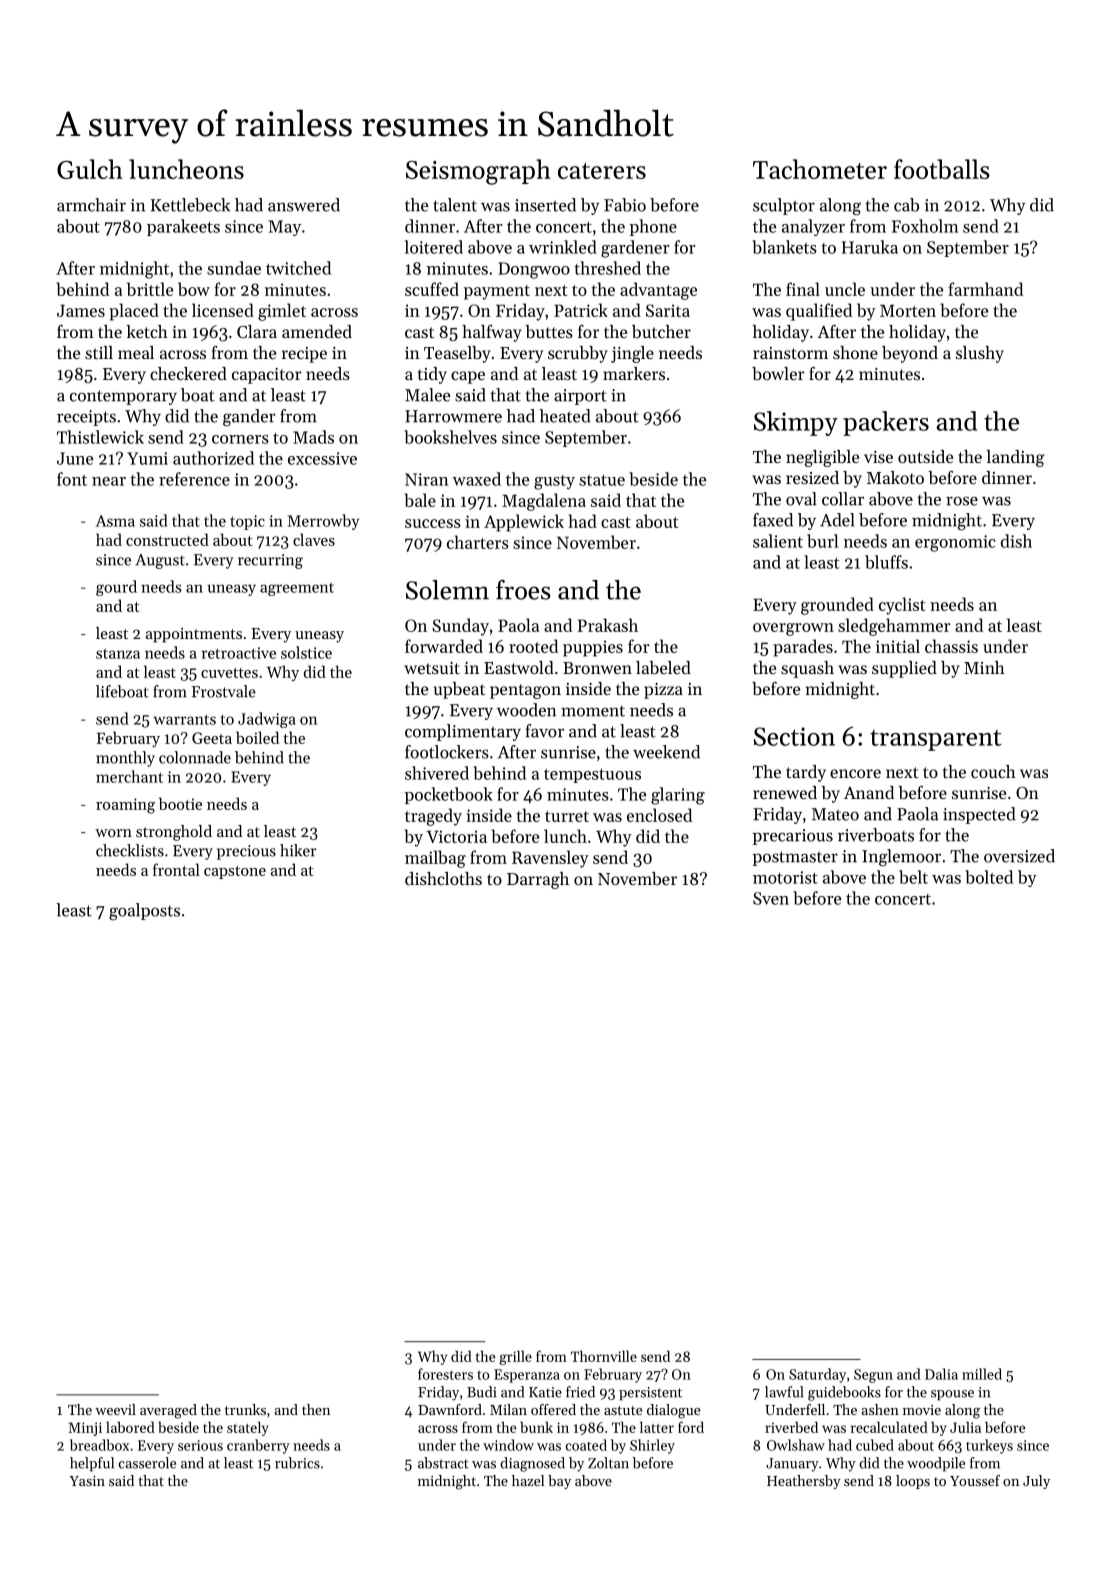 This image has height=1574, width=1113. Describe the element at coordinates (113, 833) in the image. I see `worn` at that location.
